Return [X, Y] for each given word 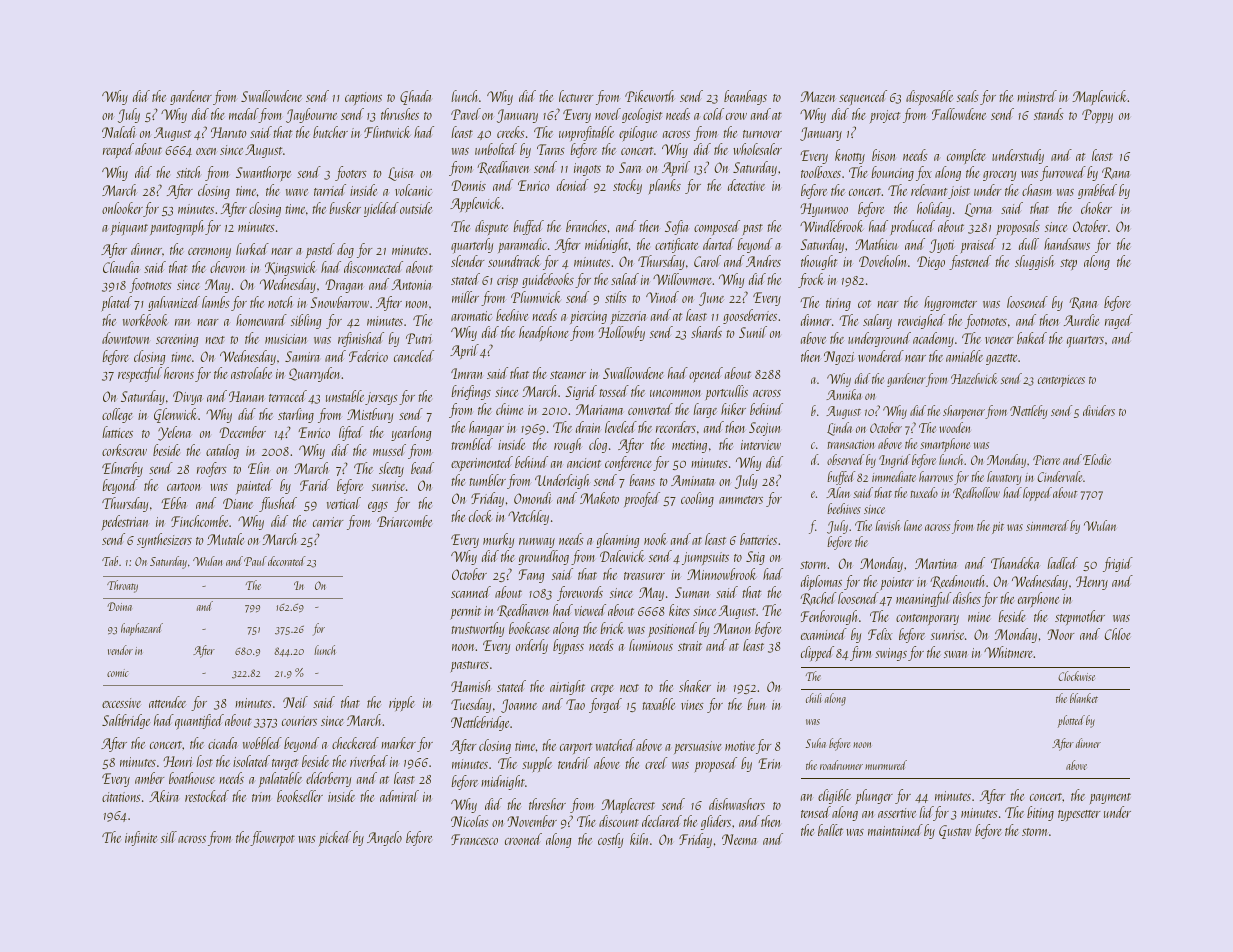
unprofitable [586, 133]
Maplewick [1100, 97]
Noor [1060, 634]
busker [345, 208]
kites [679, 610]
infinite [141, 838]
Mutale [225, 539]
